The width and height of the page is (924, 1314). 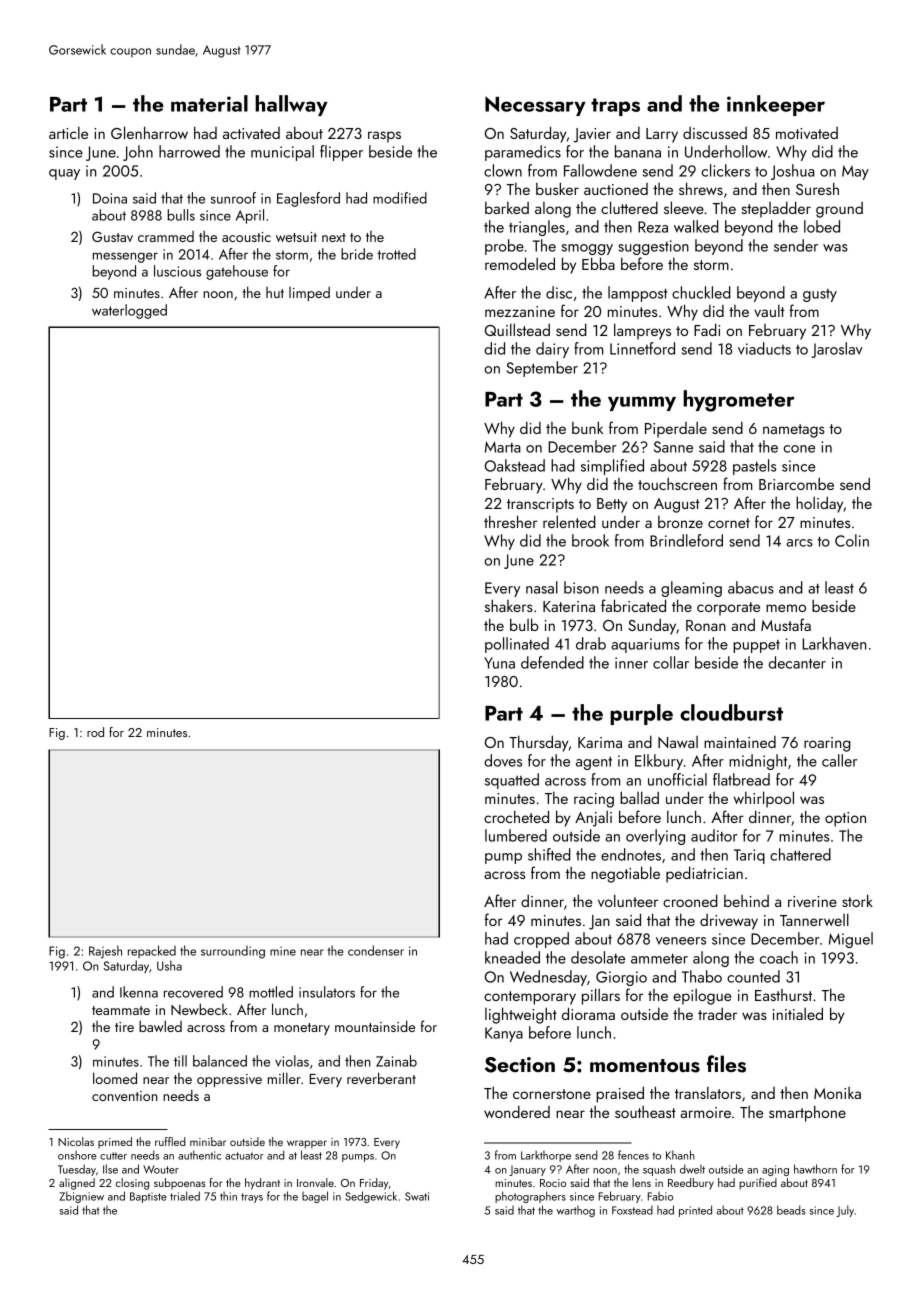 I want to click on May, so click(x=855, y=172).
